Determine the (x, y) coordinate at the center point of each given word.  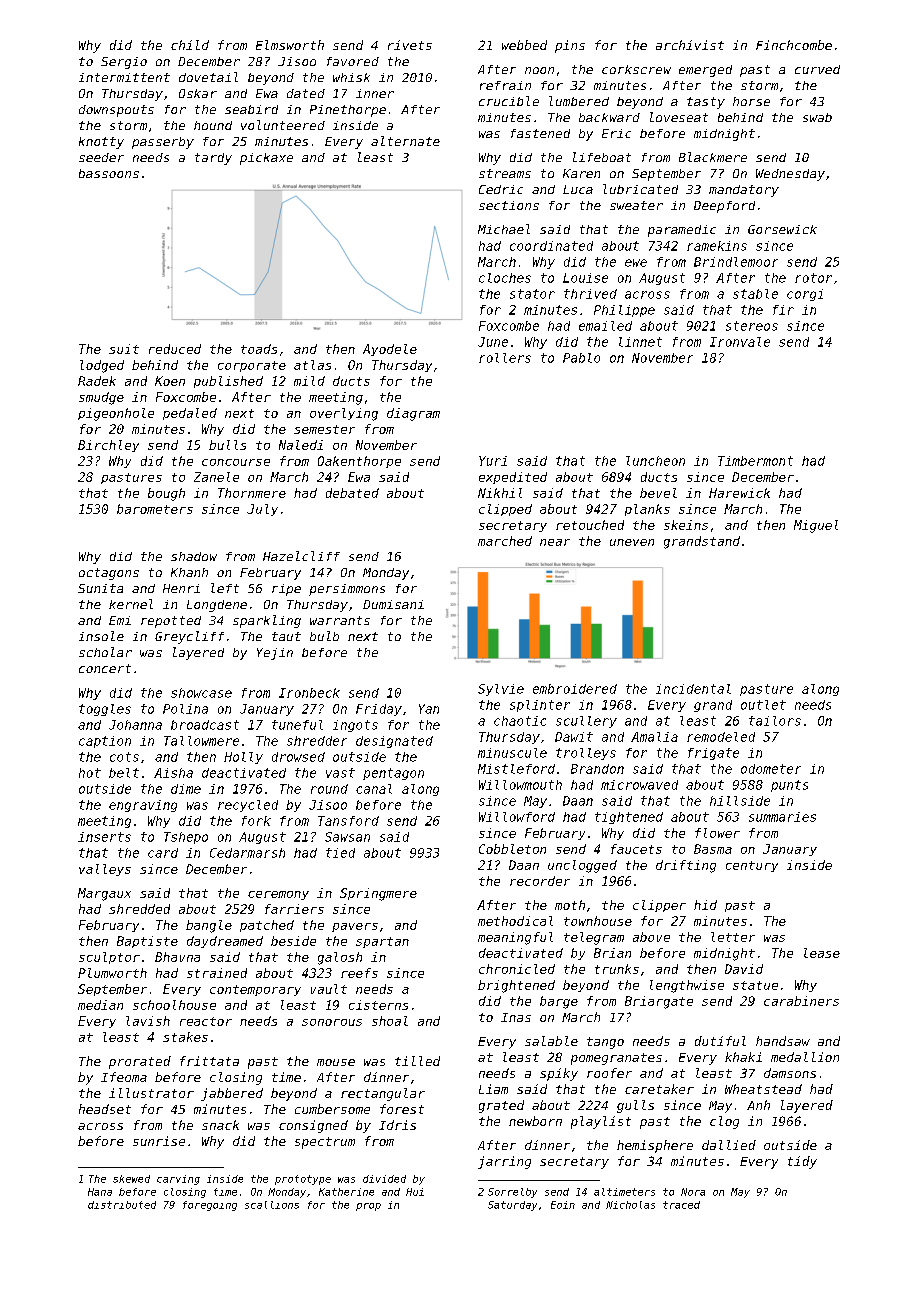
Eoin (563, 1205)
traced (681, 1205)
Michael (504, 229)
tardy (213, 159)
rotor (813, 278)
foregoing (210, 1206)
